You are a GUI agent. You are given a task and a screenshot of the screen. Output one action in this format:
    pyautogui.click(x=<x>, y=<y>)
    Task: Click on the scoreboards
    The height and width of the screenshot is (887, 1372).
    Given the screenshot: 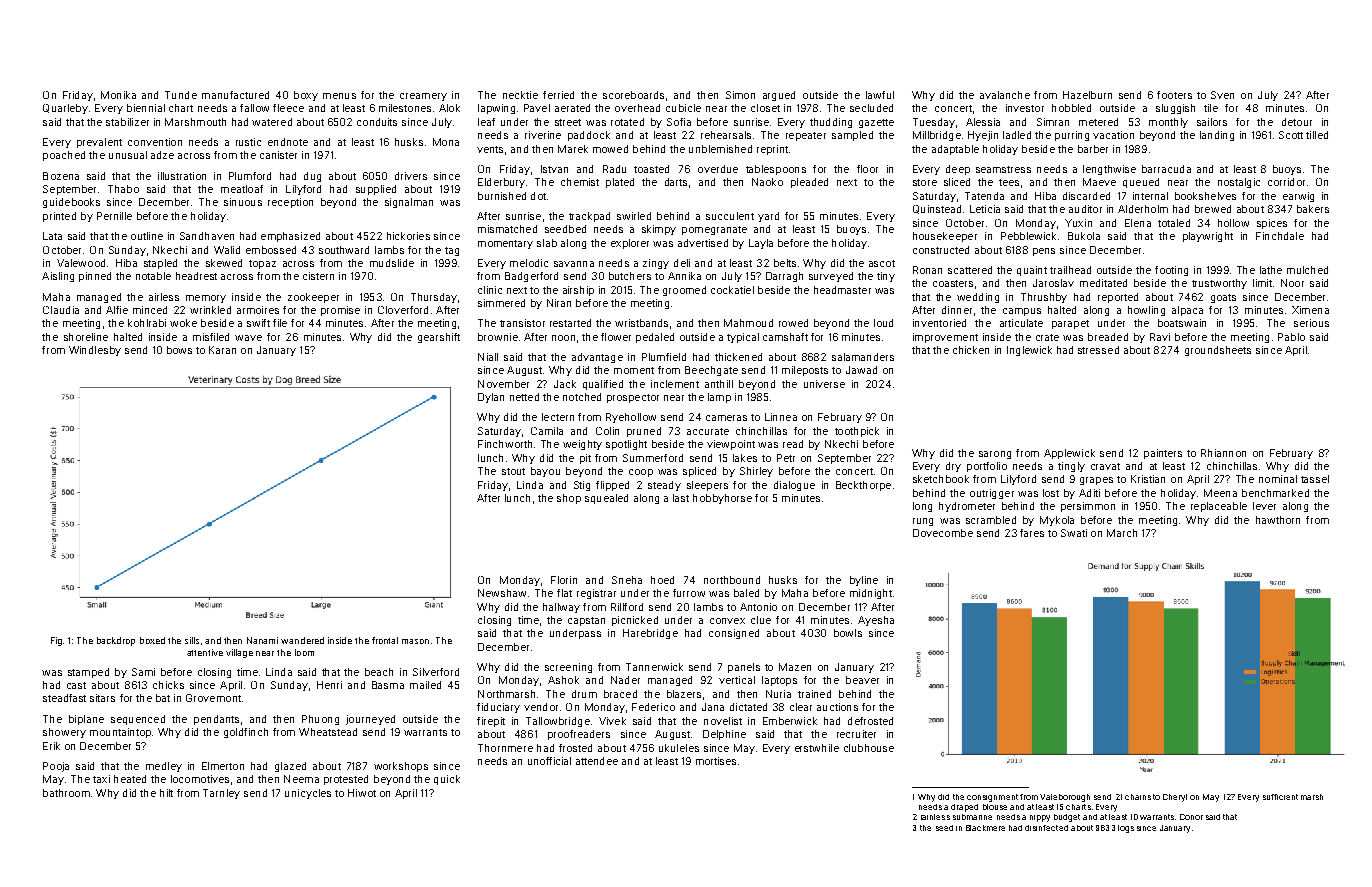 What is the action you would take?
    pyautogui.click(x=633, y=95)
